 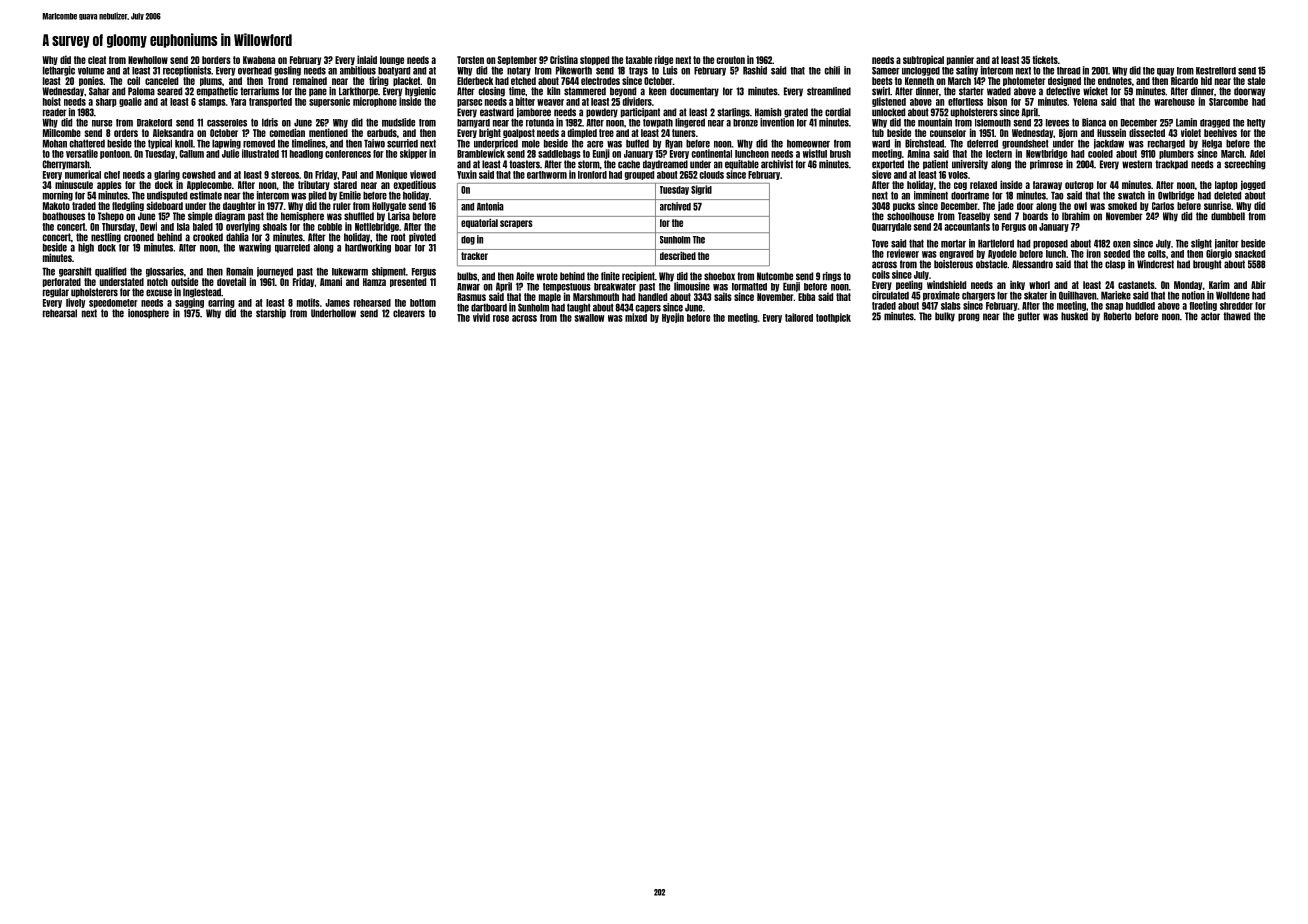 What do you see at coordinates (169, 91) in the screenshot?
I see `seared` at bounding box center [169, 91].
